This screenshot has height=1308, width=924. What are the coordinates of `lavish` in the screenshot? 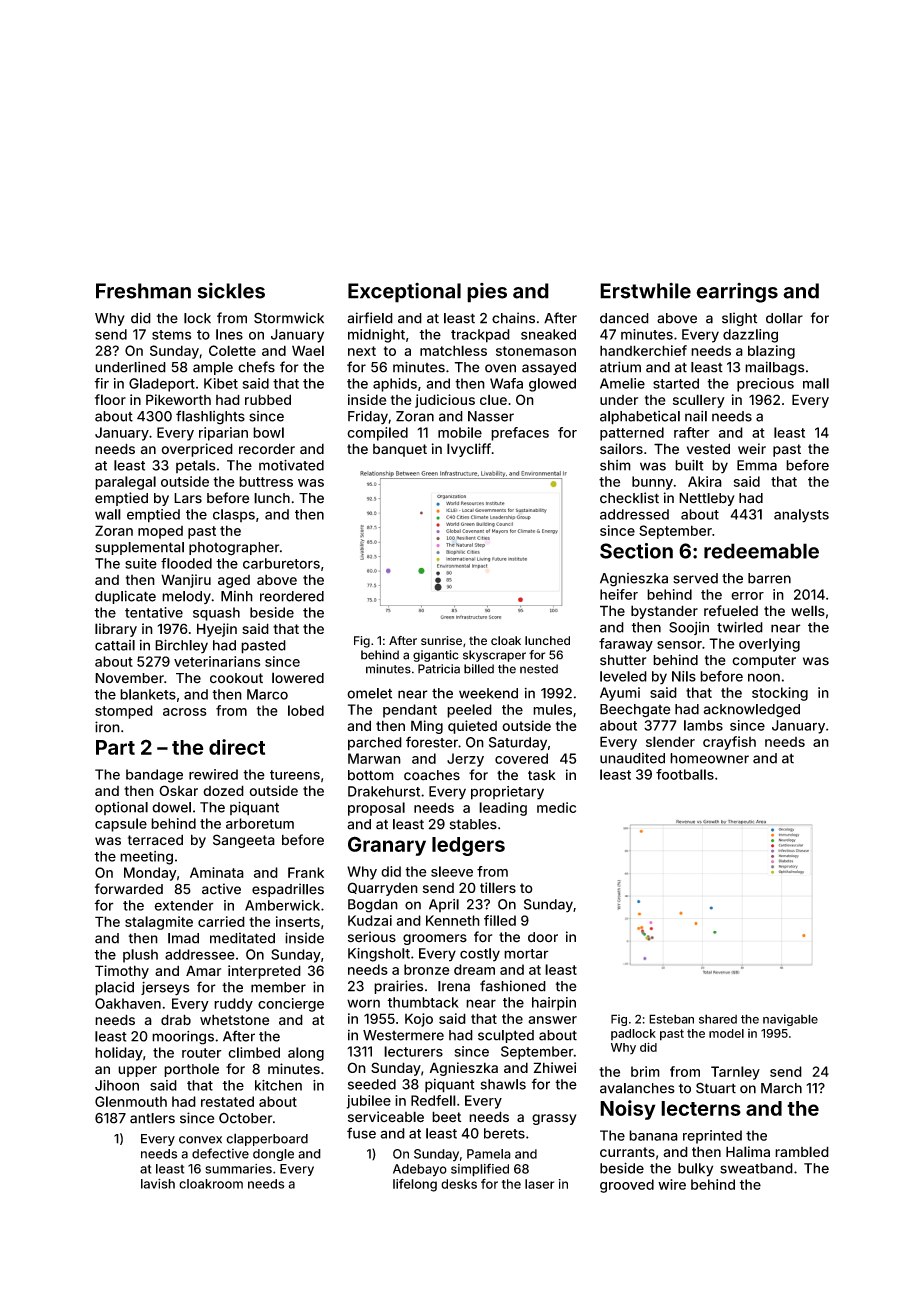 It's located at (158, 1183).
